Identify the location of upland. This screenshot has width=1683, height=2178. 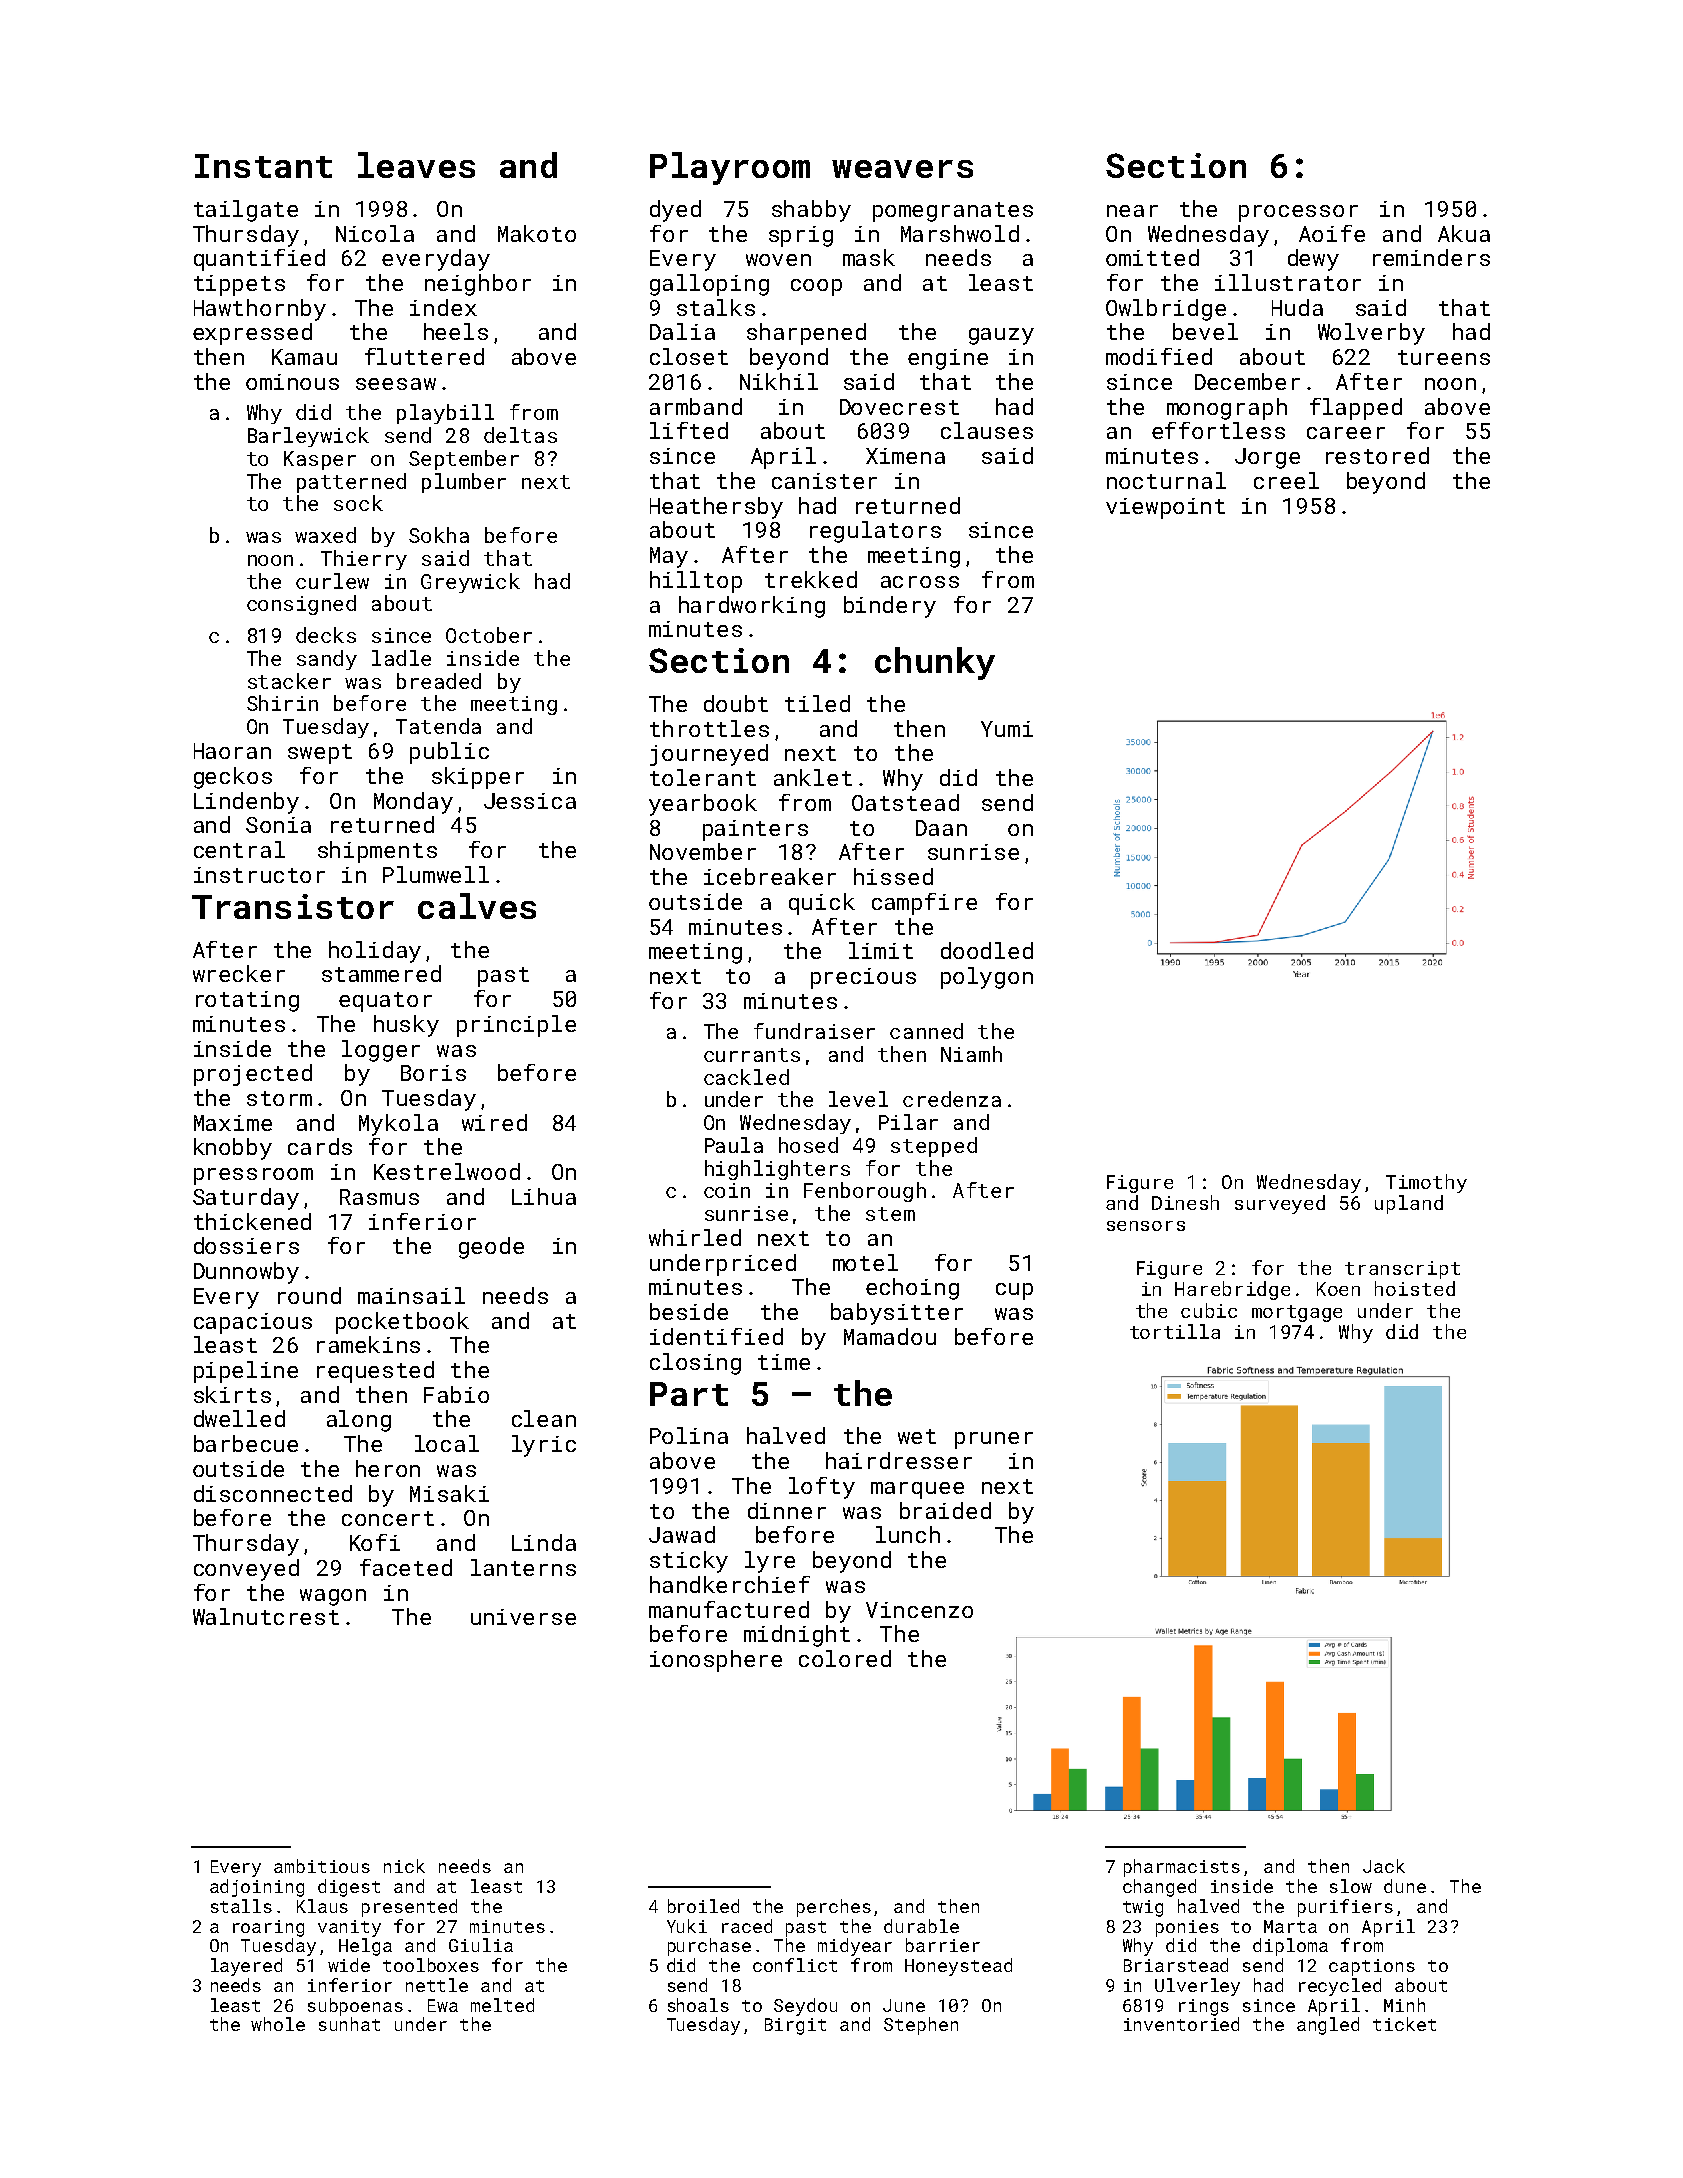
(1409, 1204).
